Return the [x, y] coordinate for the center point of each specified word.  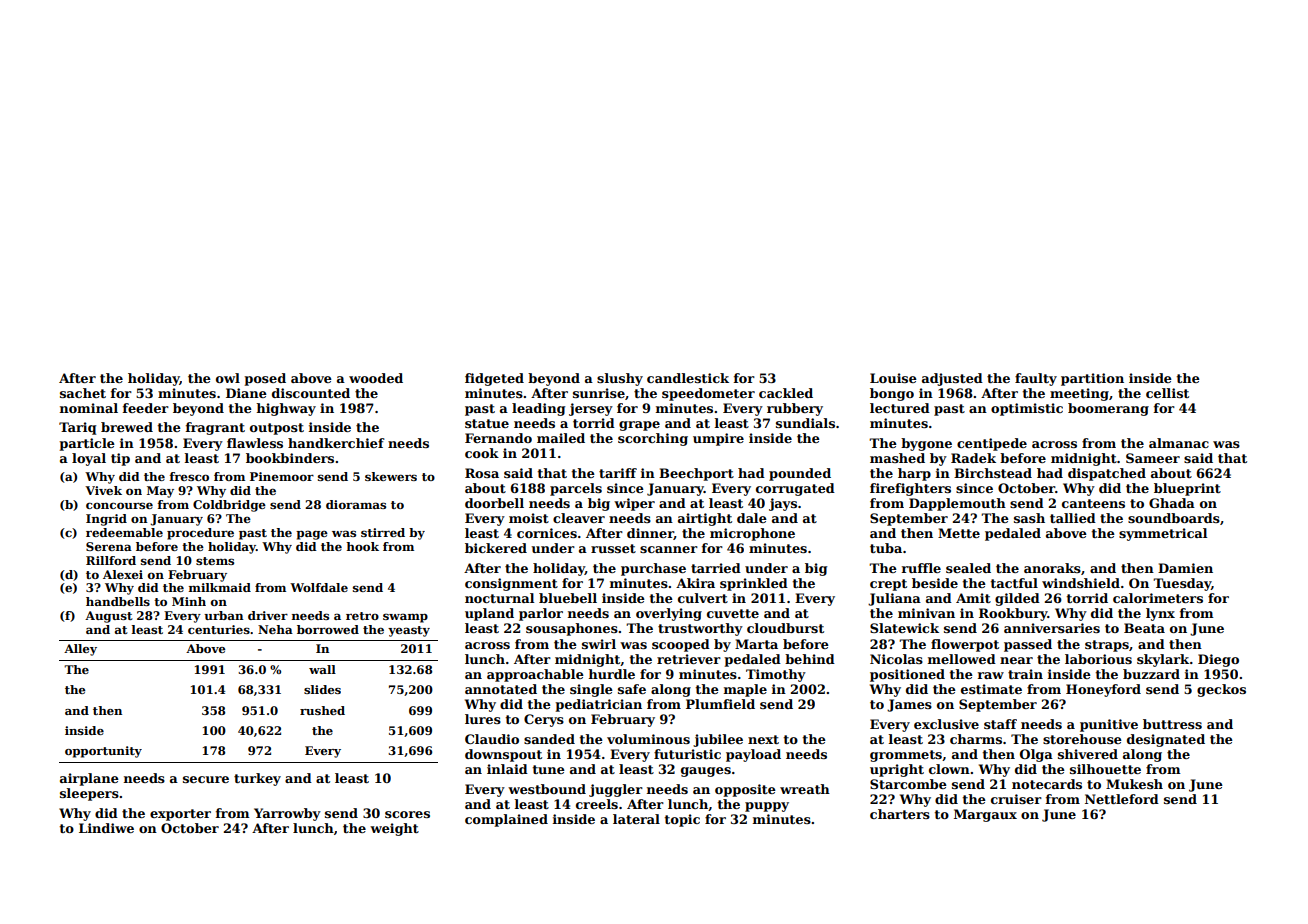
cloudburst [785, 628]
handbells [118, 601]
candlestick [688, 378]
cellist [1167, 393]
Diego [1218, 660]
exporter [180, 815]
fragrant [215, 428]
